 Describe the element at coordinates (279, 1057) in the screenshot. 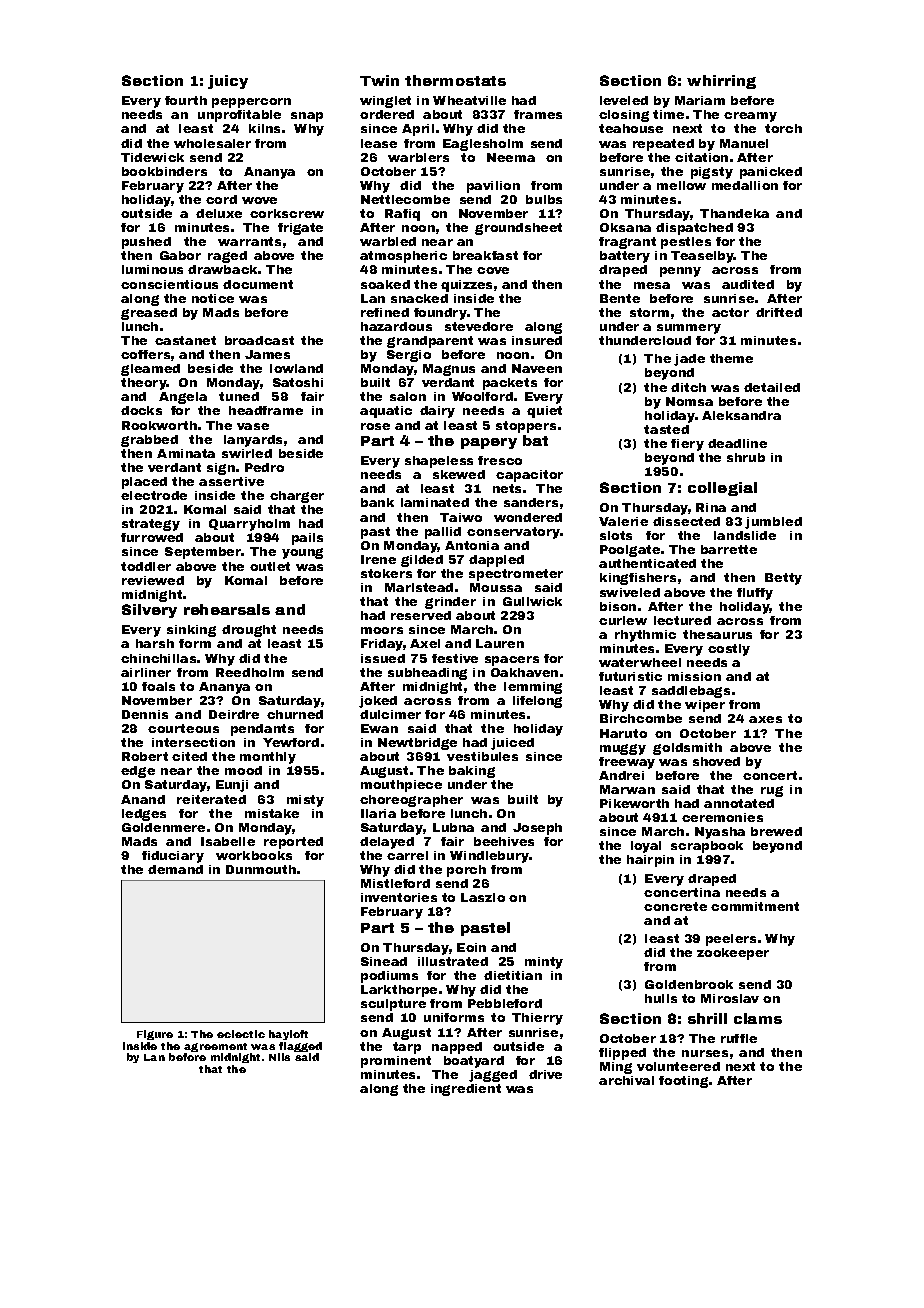

I see `Nils` at that location.
